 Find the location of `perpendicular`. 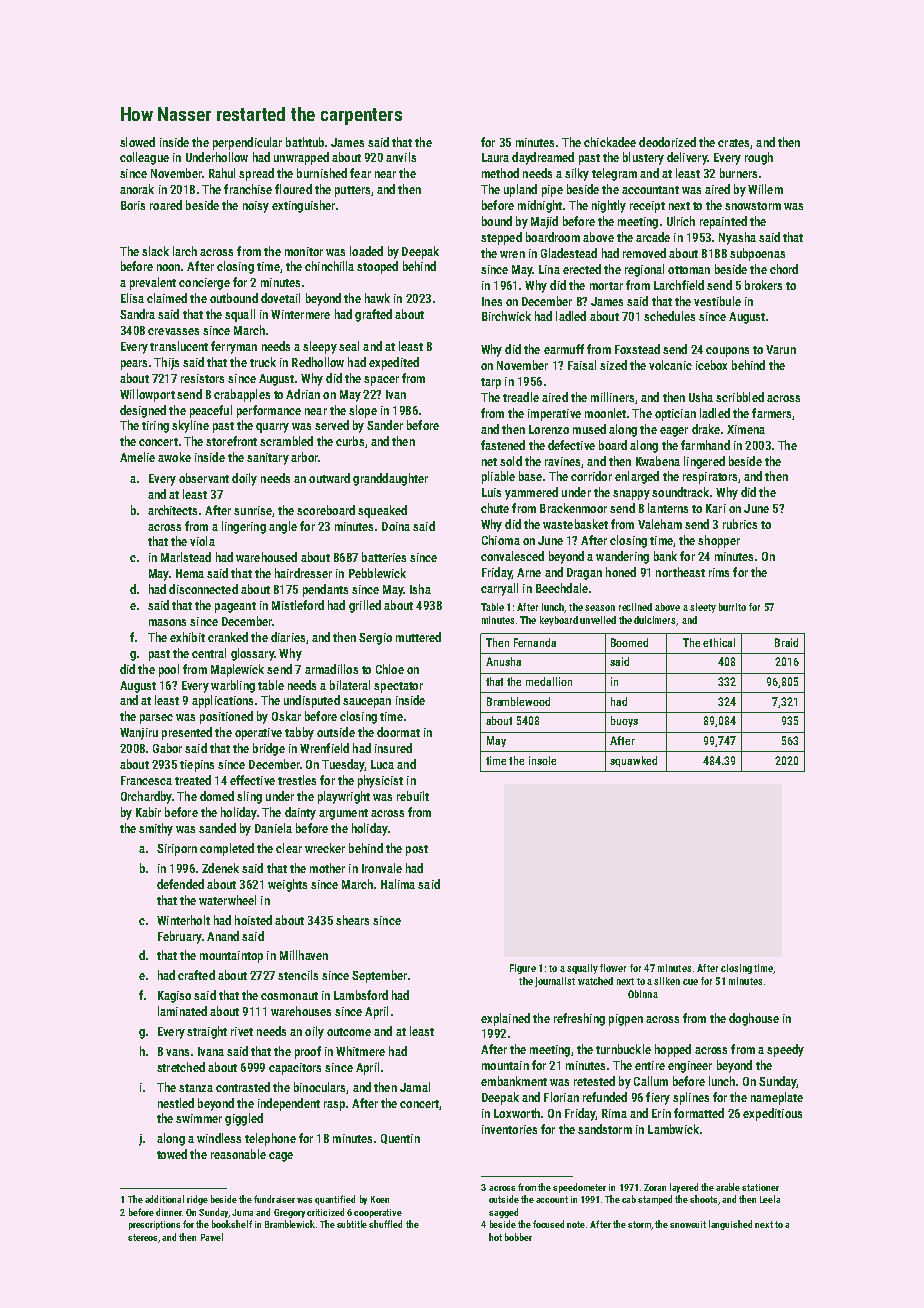

perpendicular is located at coordinates (247, 143).
